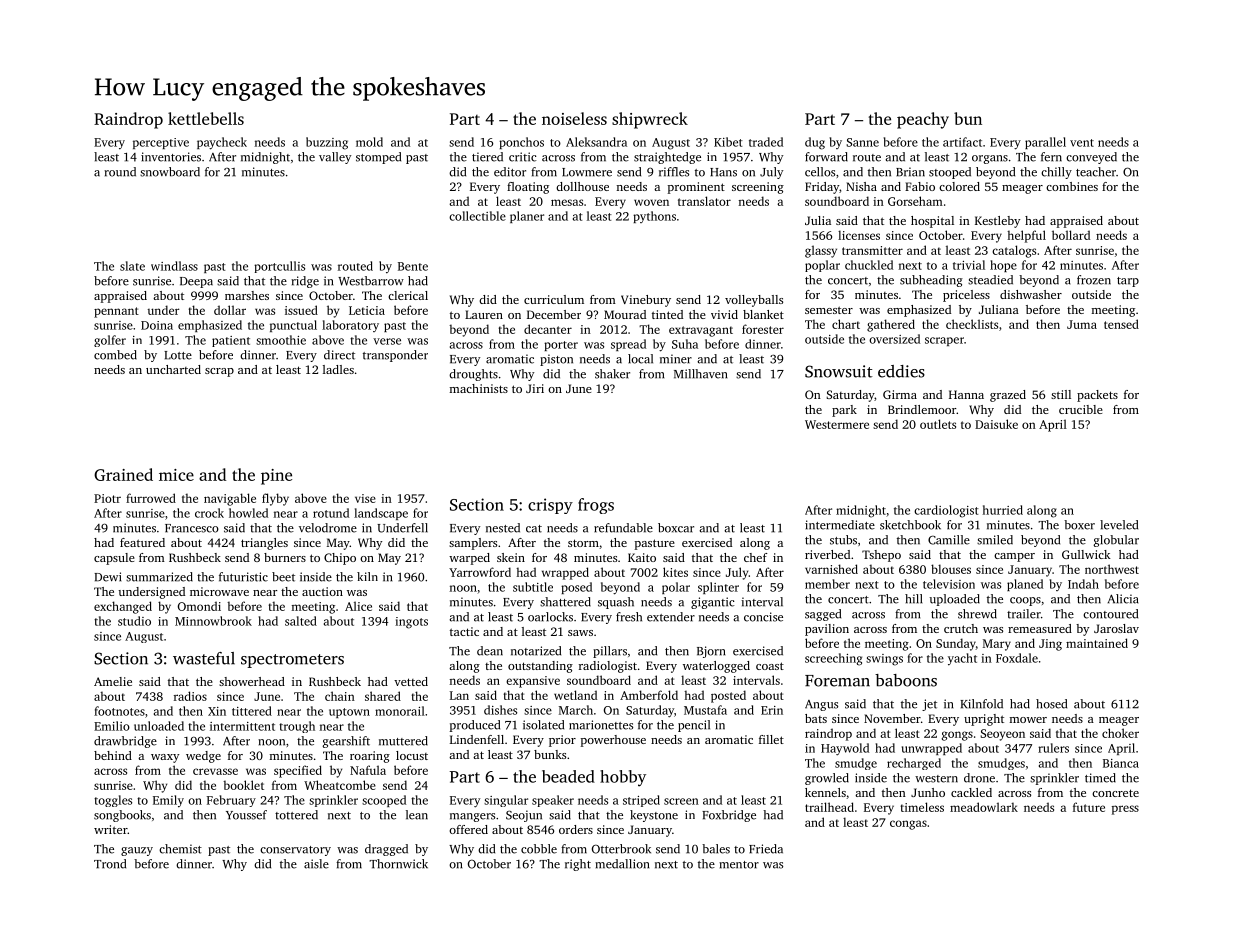 This image has width=1233, height=952. Describe the element at coordinates (1128, 282) in the image. I see `tarp` at that location.
